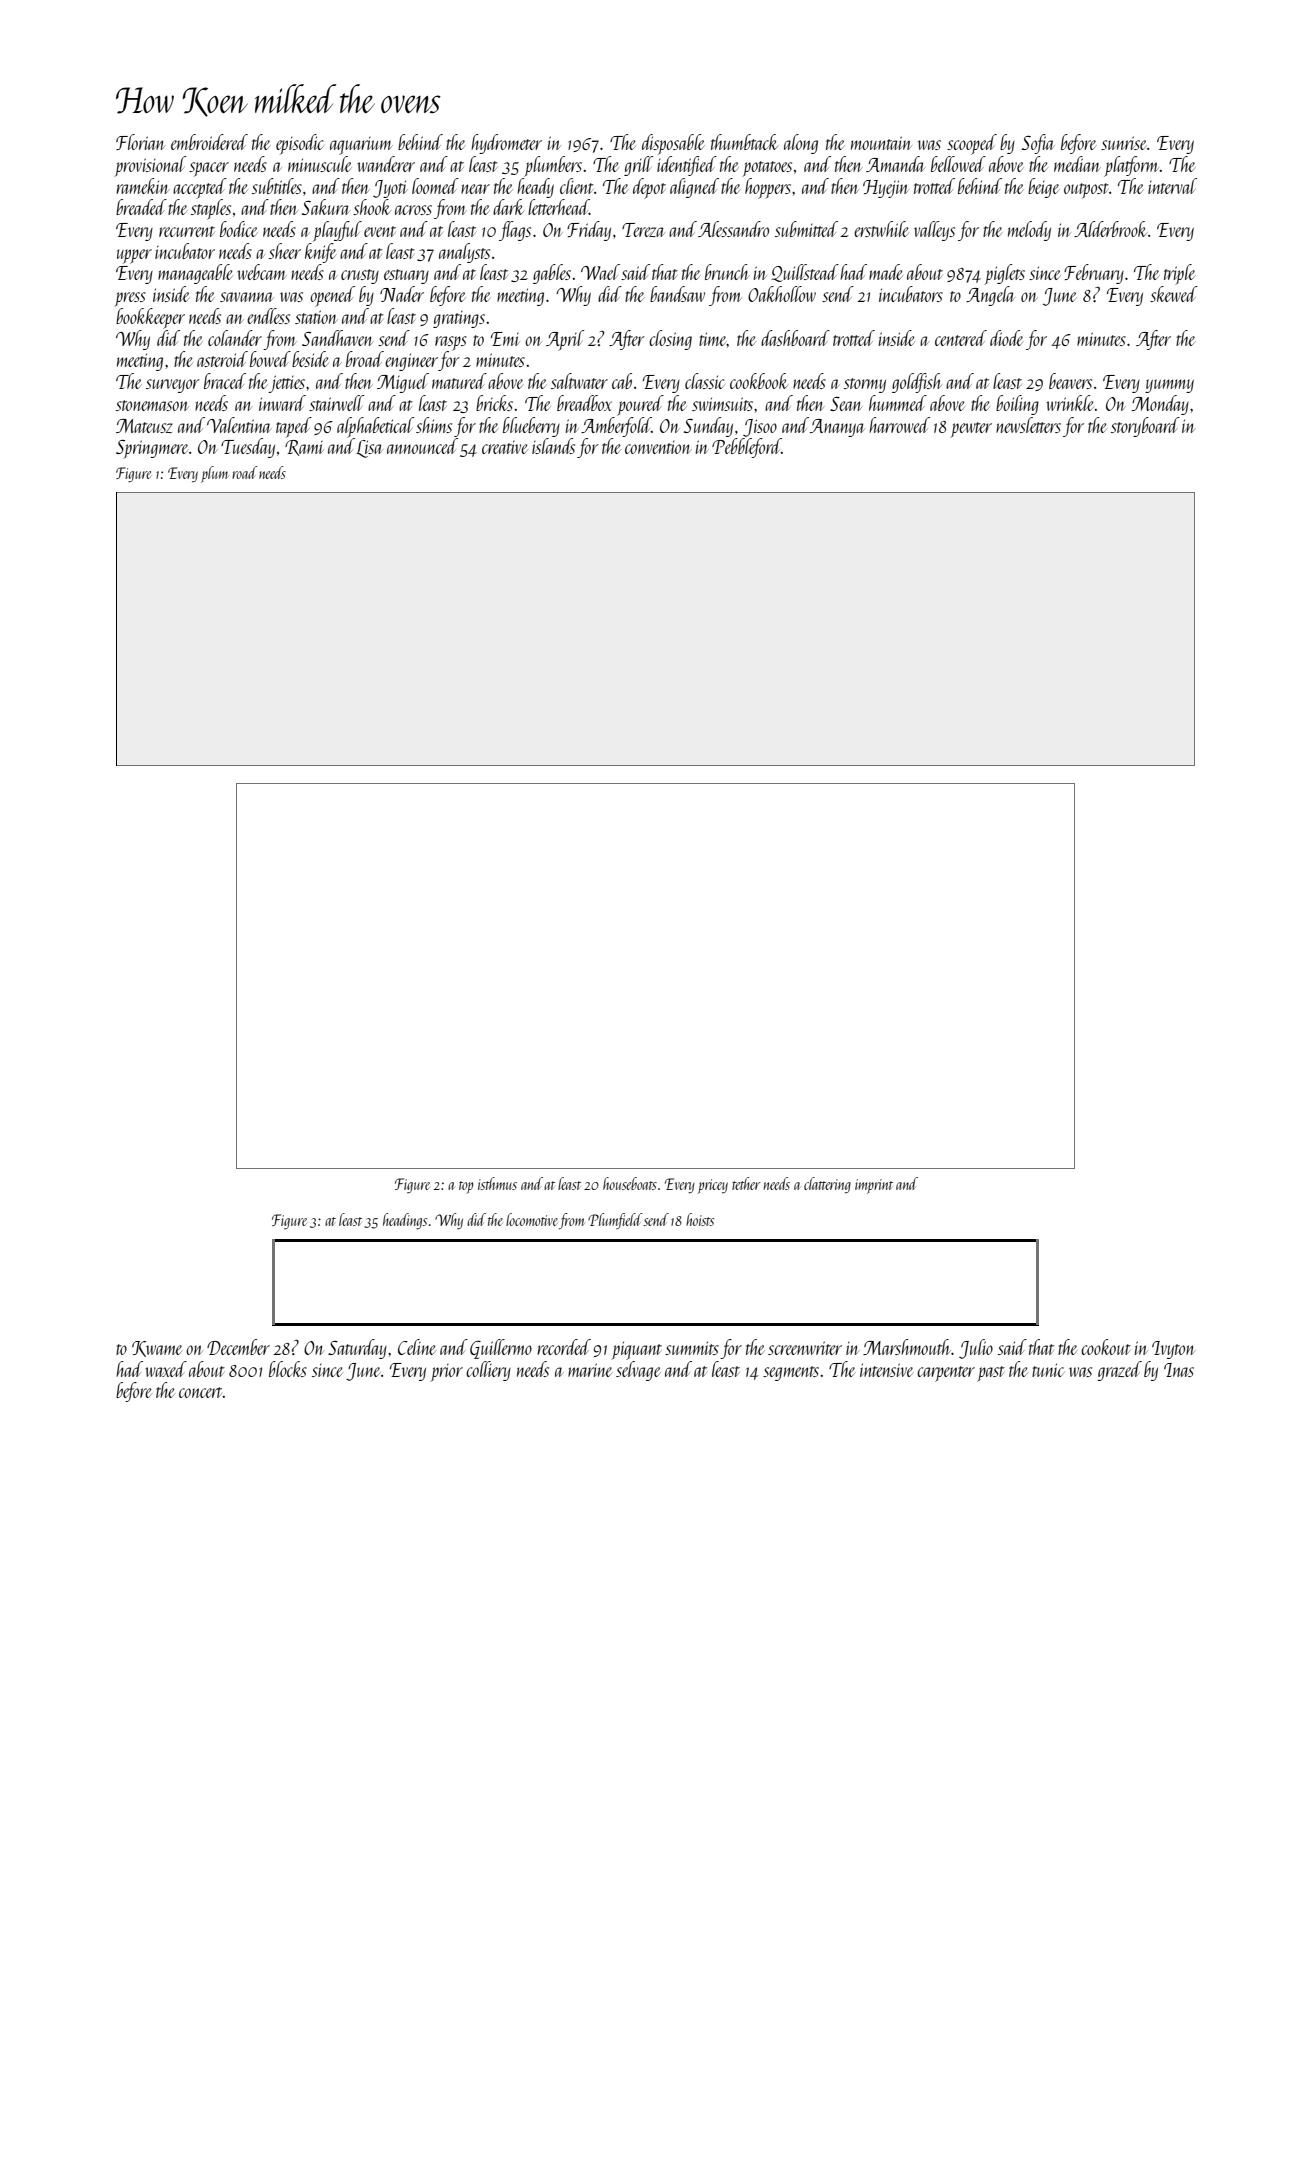 Image resolution: width=1311 pixels, height=2159 pixels. What do you see at coordinates (248, 448) in the page?
I see `Tuesday` at bounding box center [248, 448].
